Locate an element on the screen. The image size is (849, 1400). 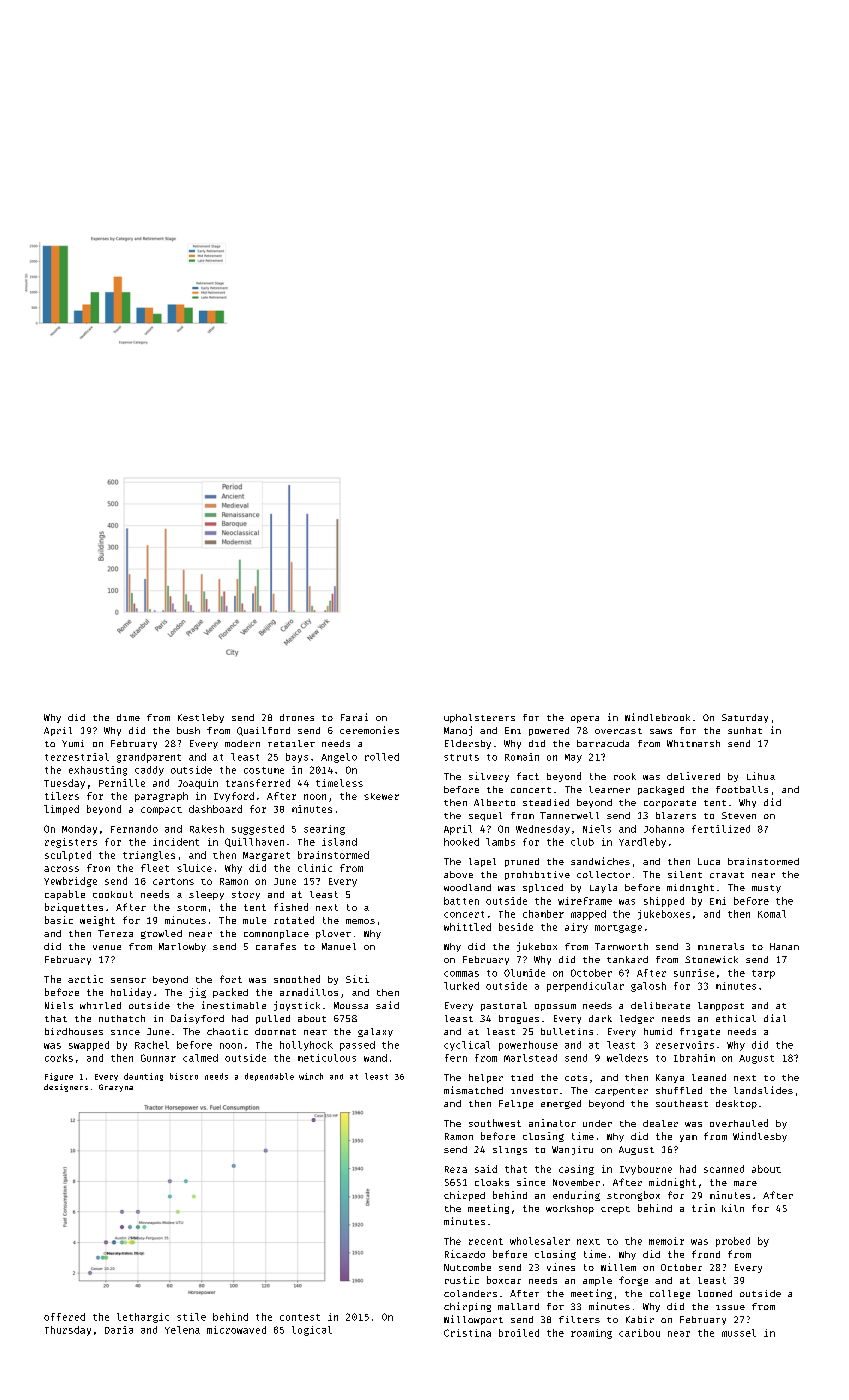
mussel is located at coordinates (739, 1333).
